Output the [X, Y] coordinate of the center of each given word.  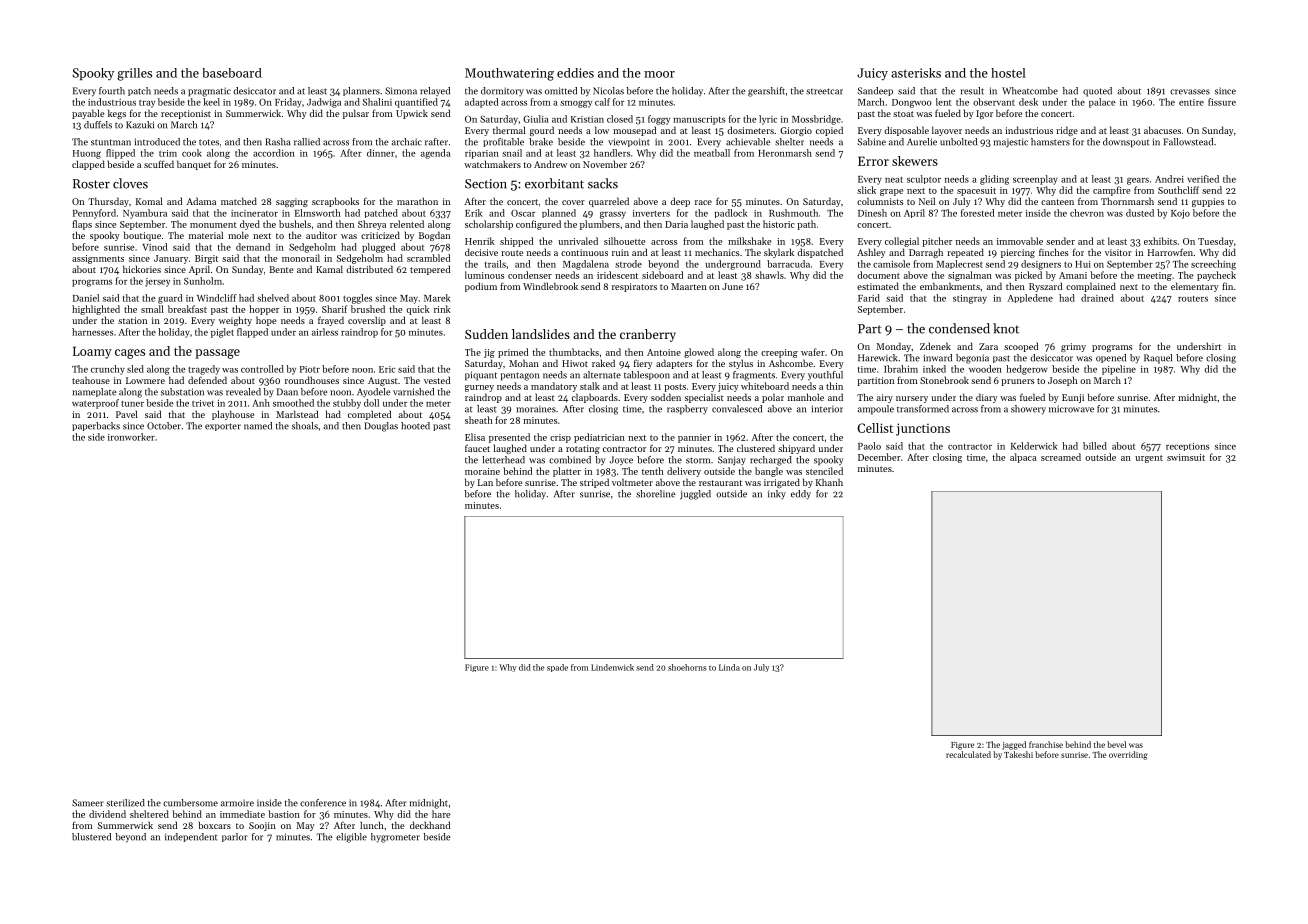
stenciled [824, 471]
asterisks [916, 73]
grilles [134, 74]
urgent [1149, 459]
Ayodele [374, 392]
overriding [1128, 755]
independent [191, 837]
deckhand [430, 825]
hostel [1008, 73]
